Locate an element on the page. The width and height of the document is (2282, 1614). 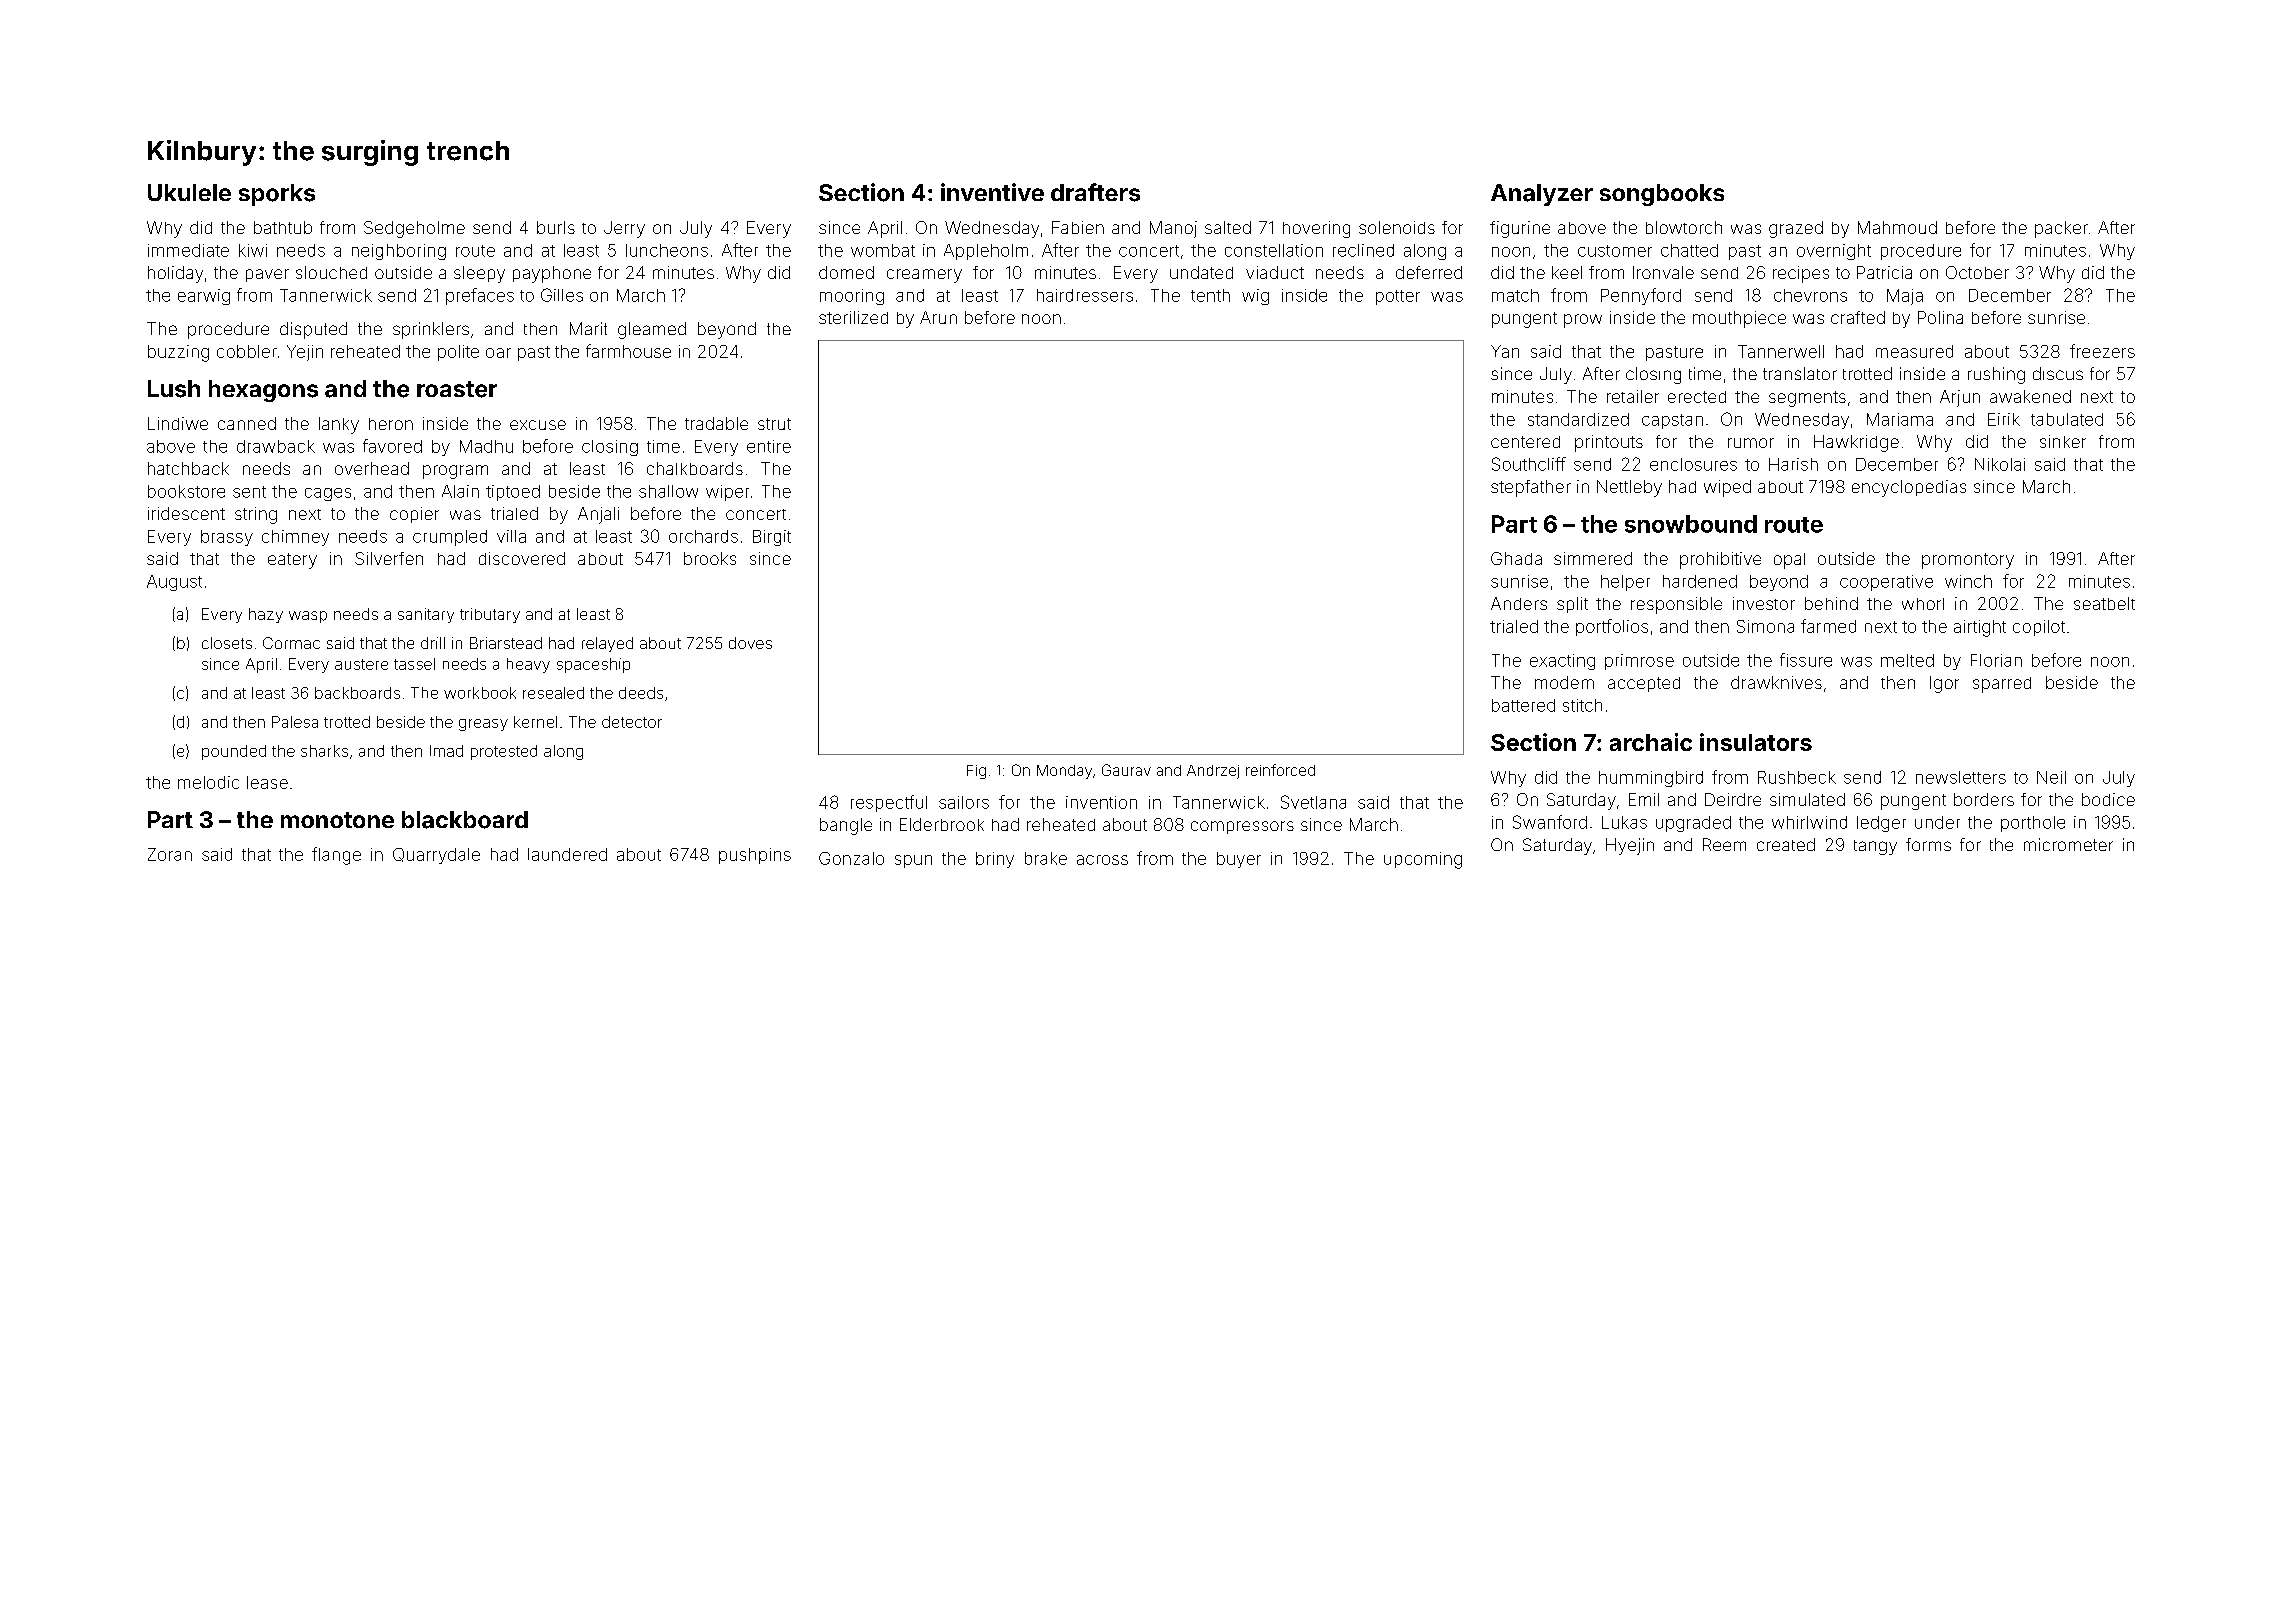
spun is located at coordinates (913, 861).
